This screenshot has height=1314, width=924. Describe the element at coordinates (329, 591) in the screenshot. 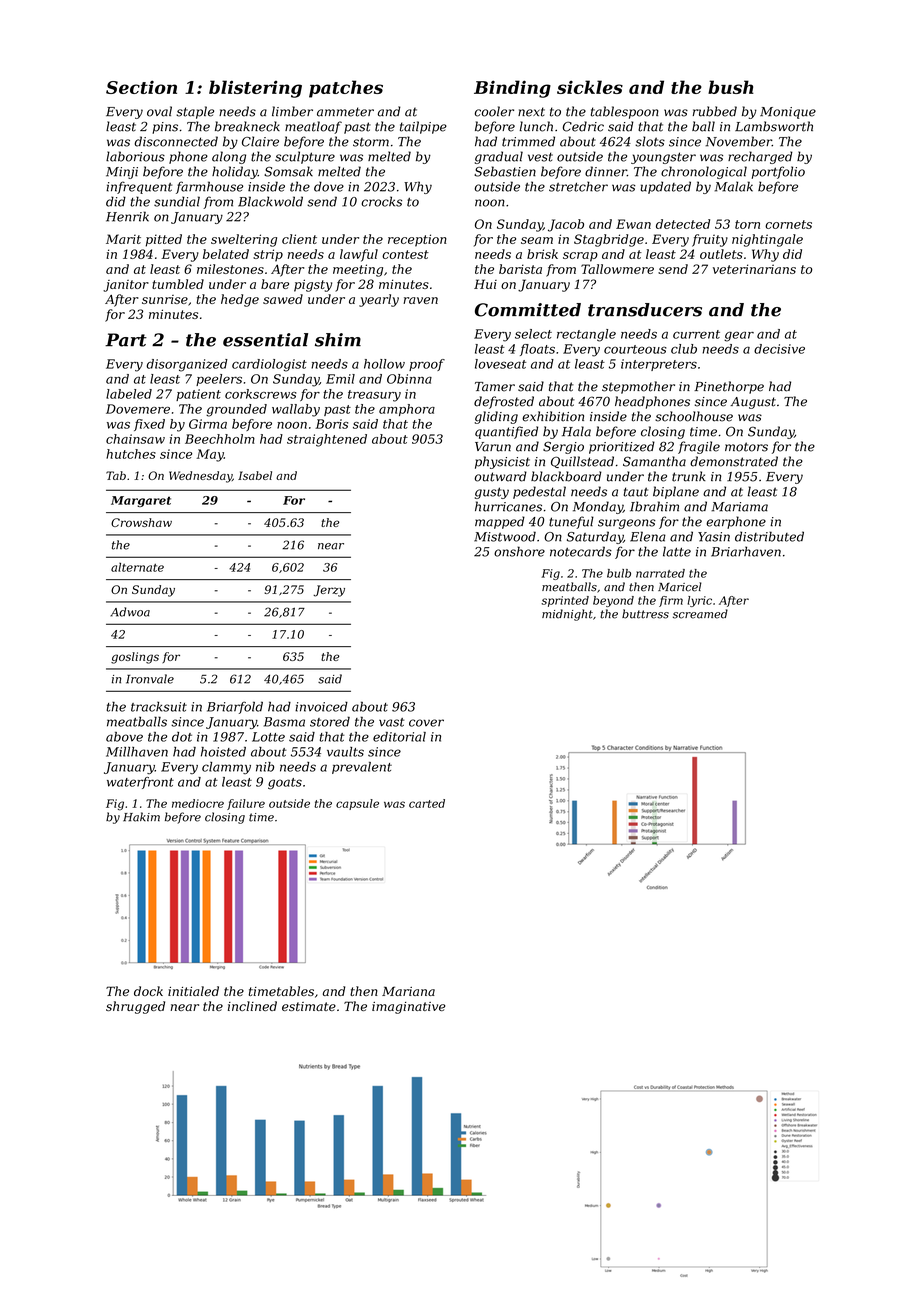

I see `Jerzy` at that location.
